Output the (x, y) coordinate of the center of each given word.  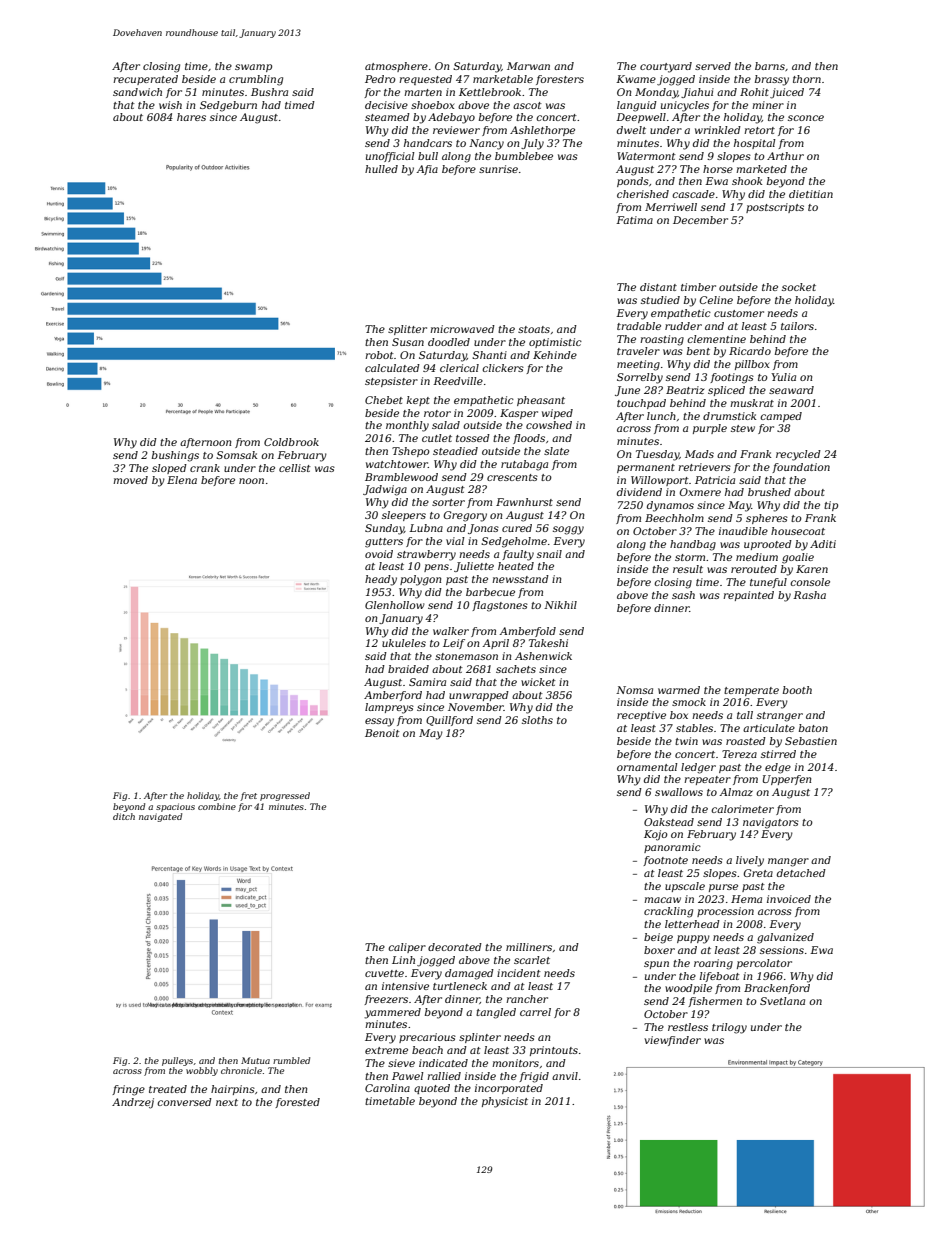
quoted (432, 1089)
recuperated (145, 80)
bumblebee (524, 156)
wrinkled (718, 130)
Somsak (236, 455)
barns (770, 66)
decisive (386, 105)
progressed (285, 796)
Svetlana (782, 1001)
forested (297, 1103)
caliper (407, 948)
